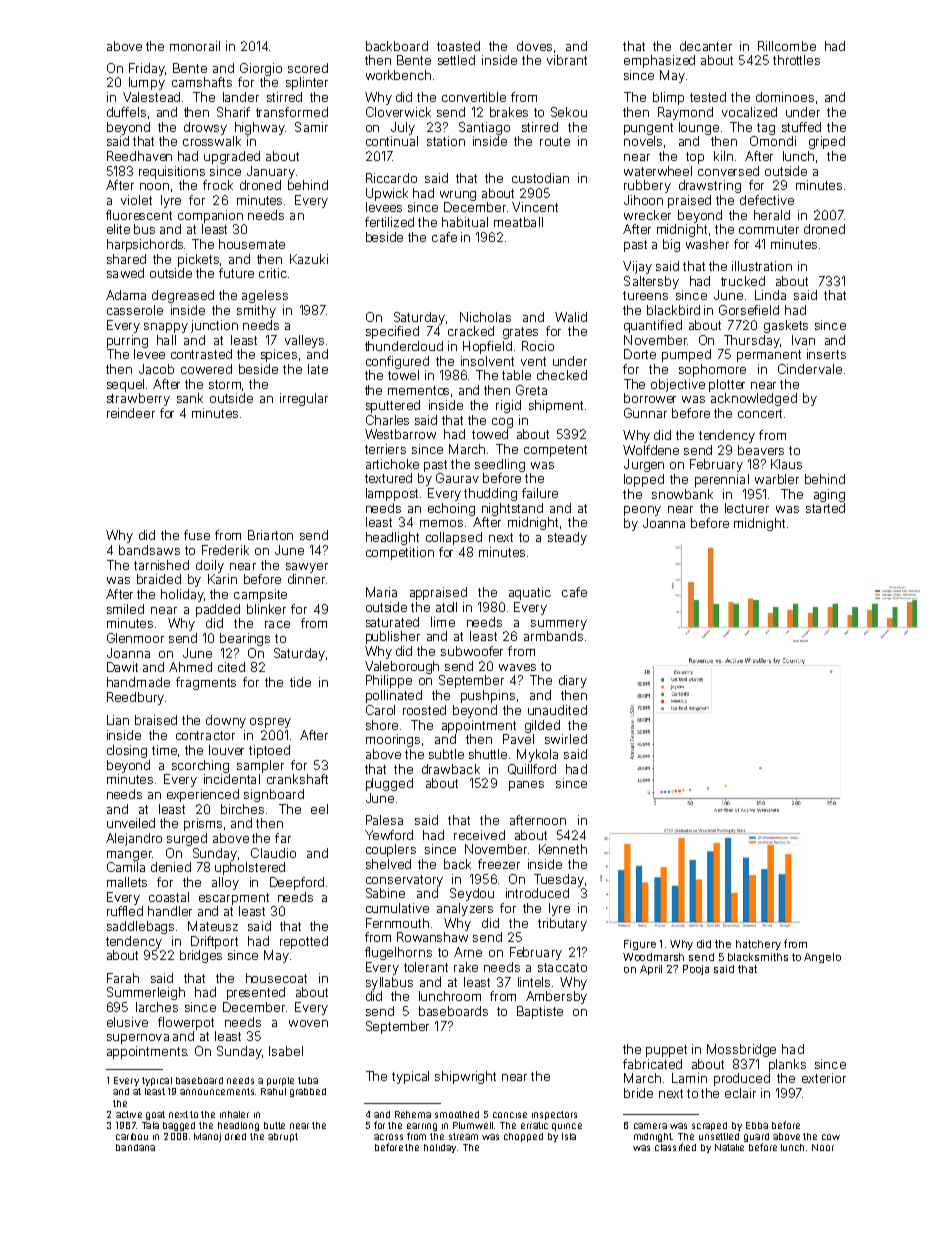 Image resolution: width=952 pixels, height=1233 pixels. I want to click on spices, so click(279, 355).
